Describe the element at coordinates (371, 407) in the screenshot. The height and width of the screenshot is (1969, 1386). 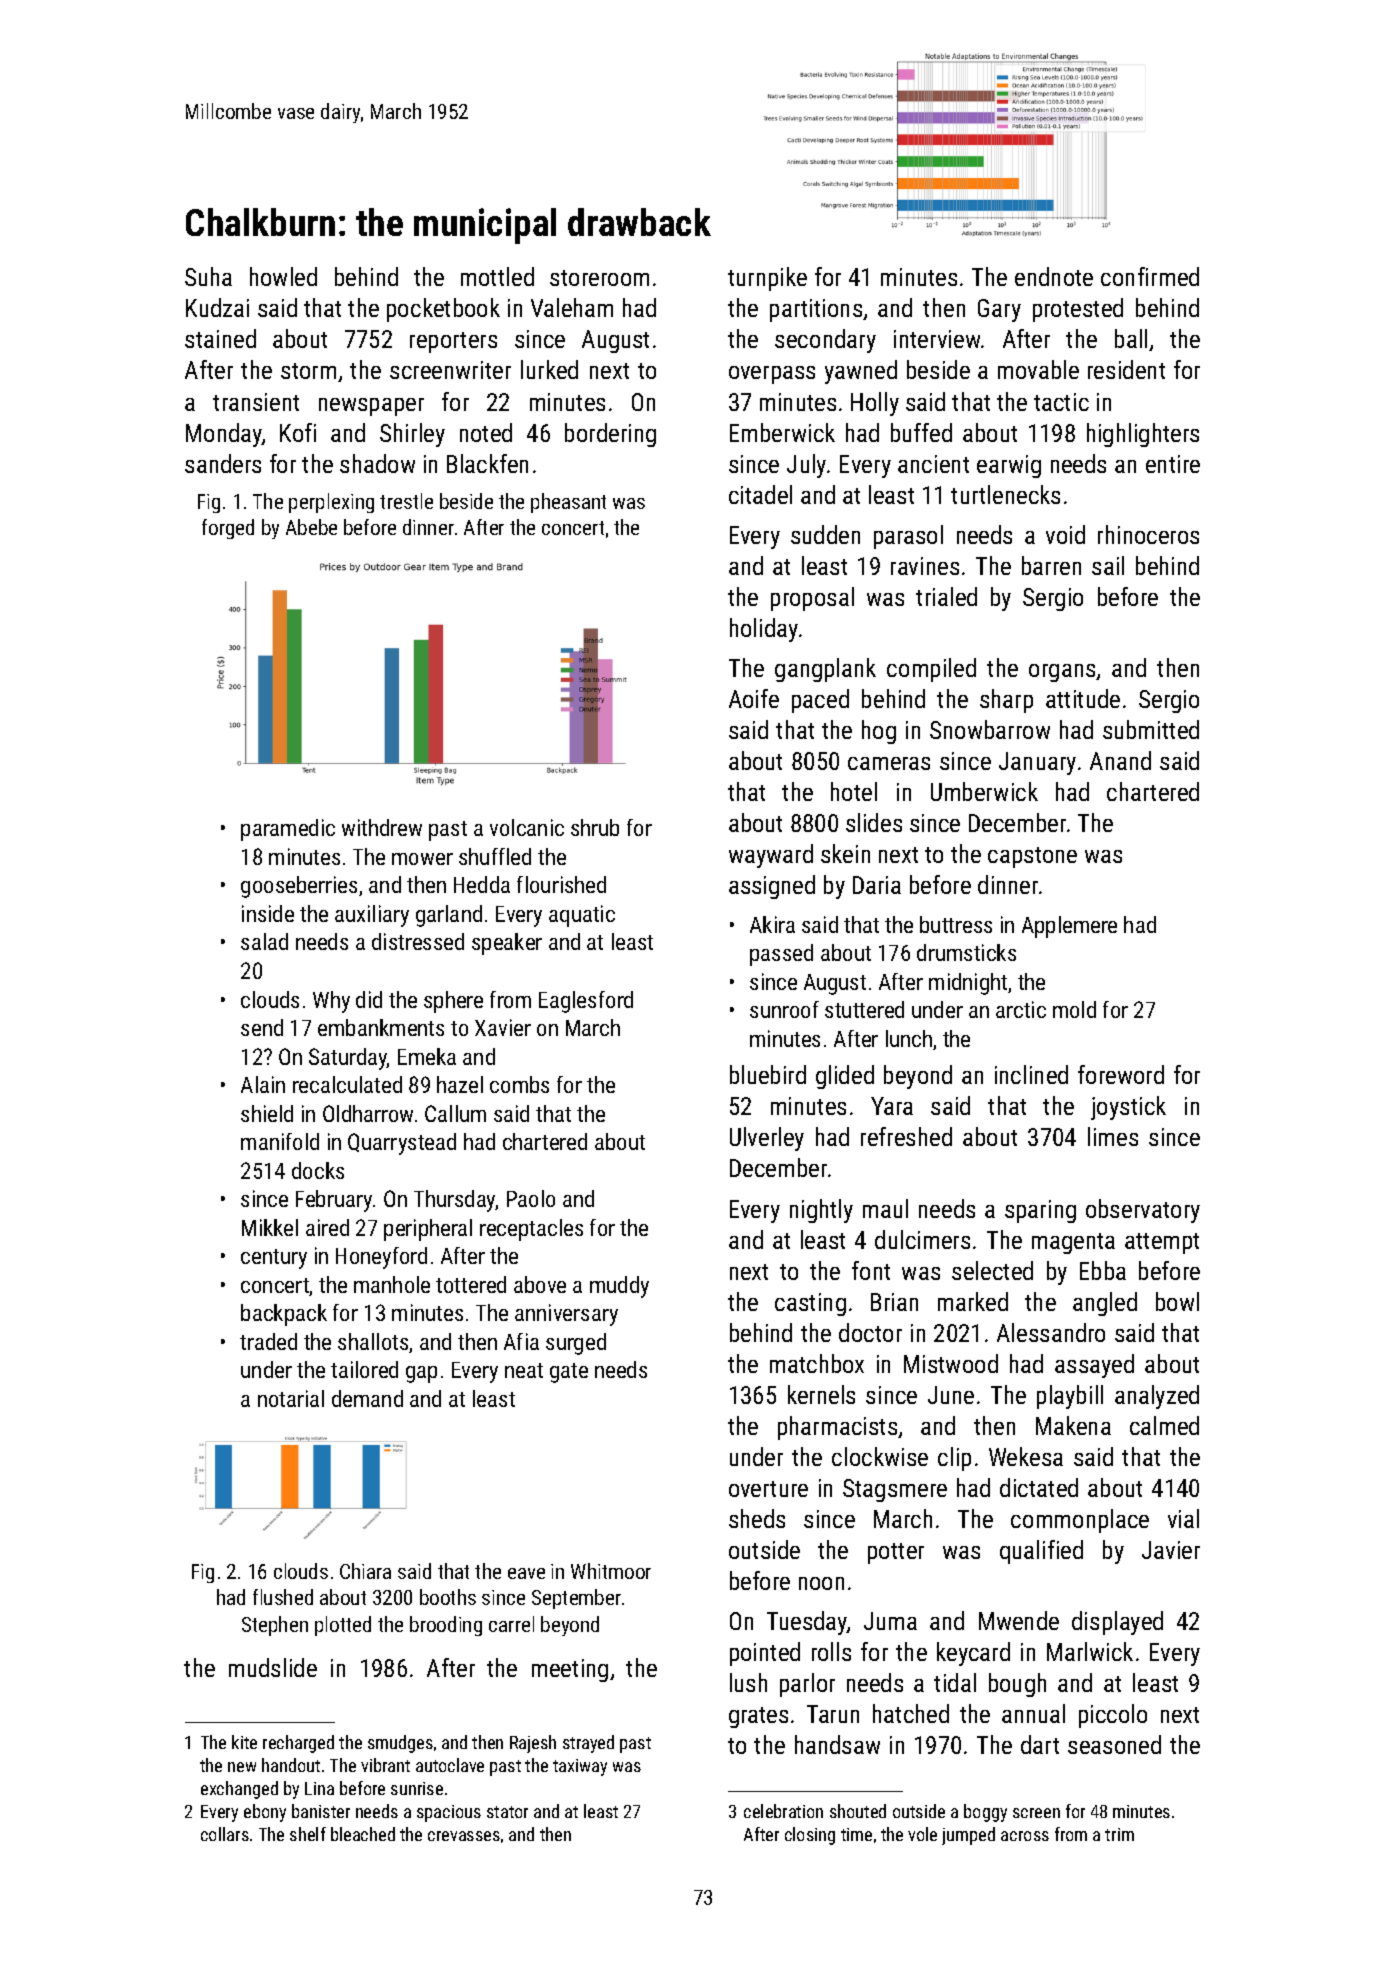
I see `newspaper` at that location.
